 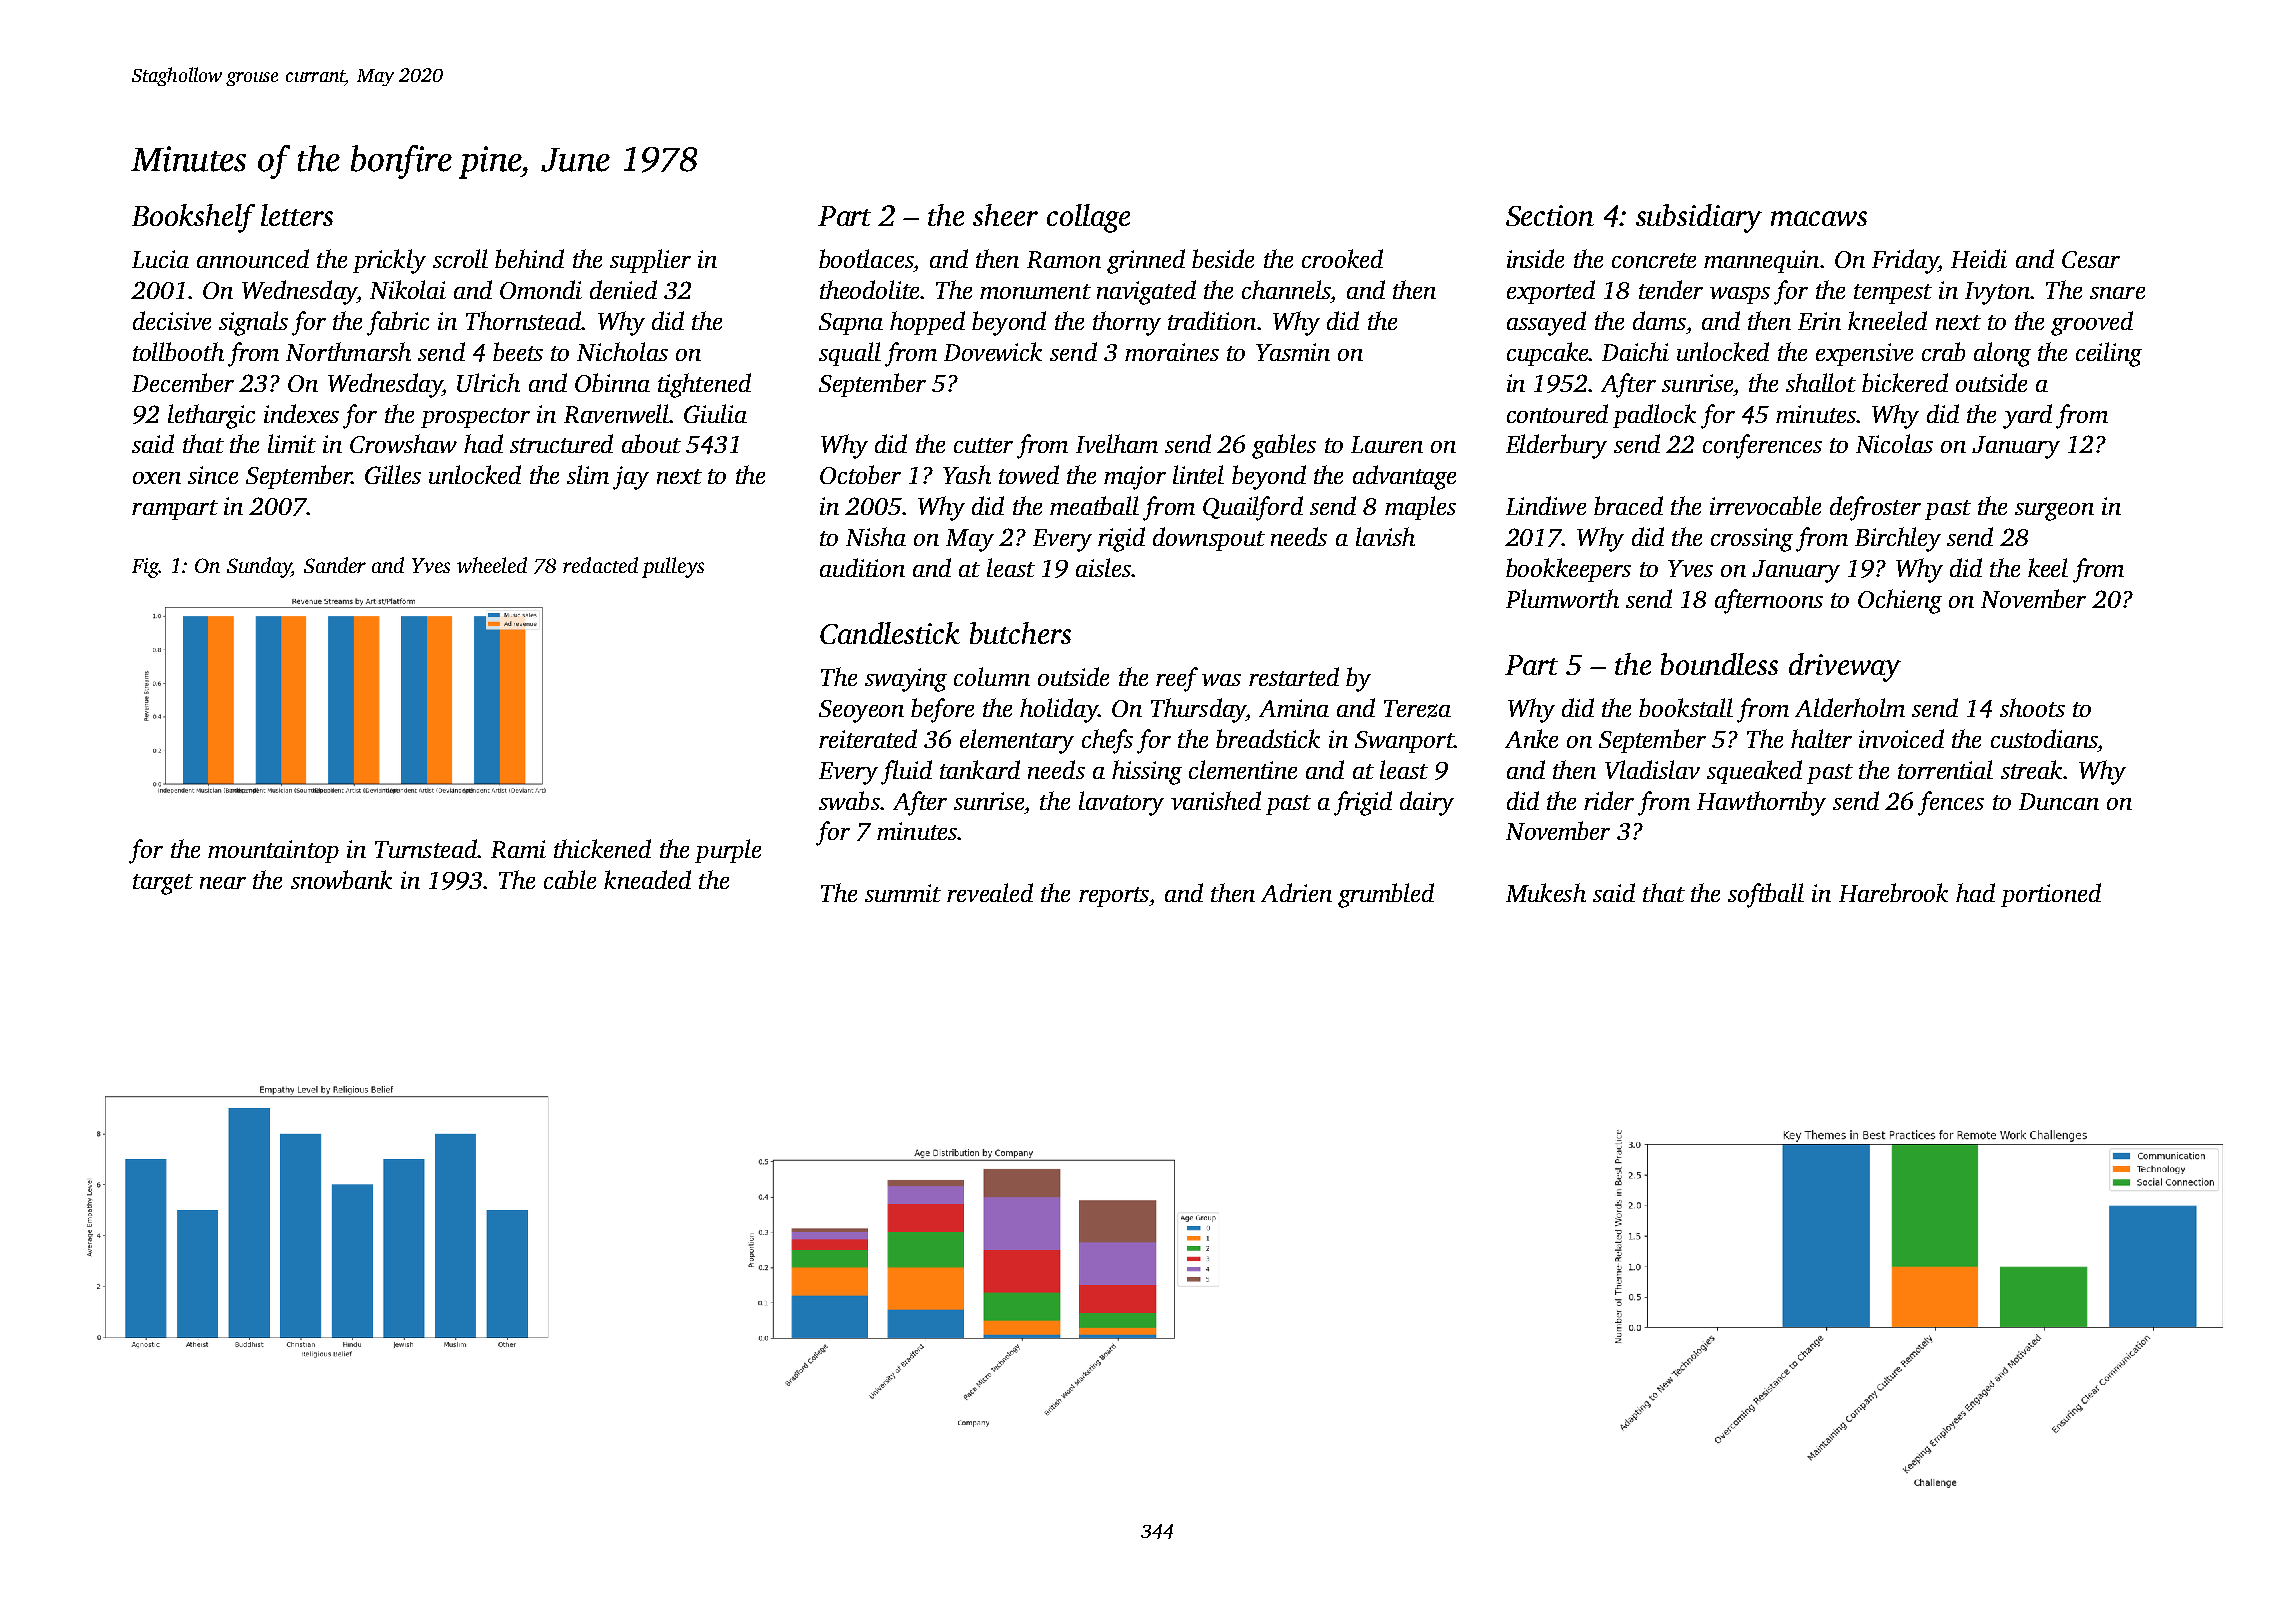 What do you see at coordinates (1766, 895) in the screenshot?
I see `softball` at bounding box center [1766, 895].
